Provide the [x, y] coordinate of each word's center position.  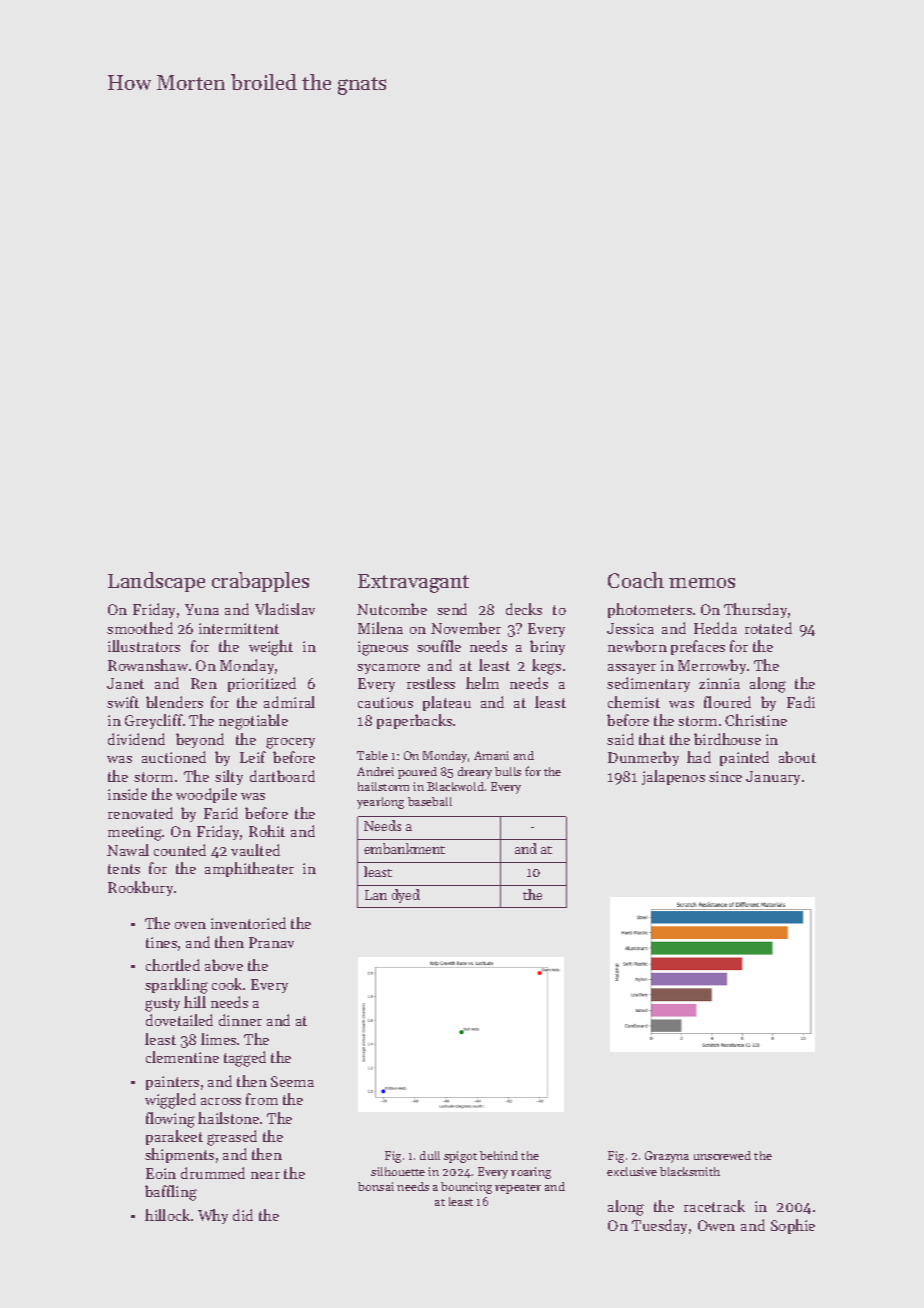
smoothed [140, 628]
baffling [171, 1193]
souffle [439, 646]
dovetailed [179, 1020]
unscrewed [722, 1155]
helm [482, 683]
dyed [406, 896]
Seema [292, 1081]
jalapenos [673, 777]
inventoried [248, 923]
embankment [404, 848]
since [725, 776]
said [620, 739]
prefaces [698, 647]
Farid [221, 813]
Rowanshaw [148, 665]
